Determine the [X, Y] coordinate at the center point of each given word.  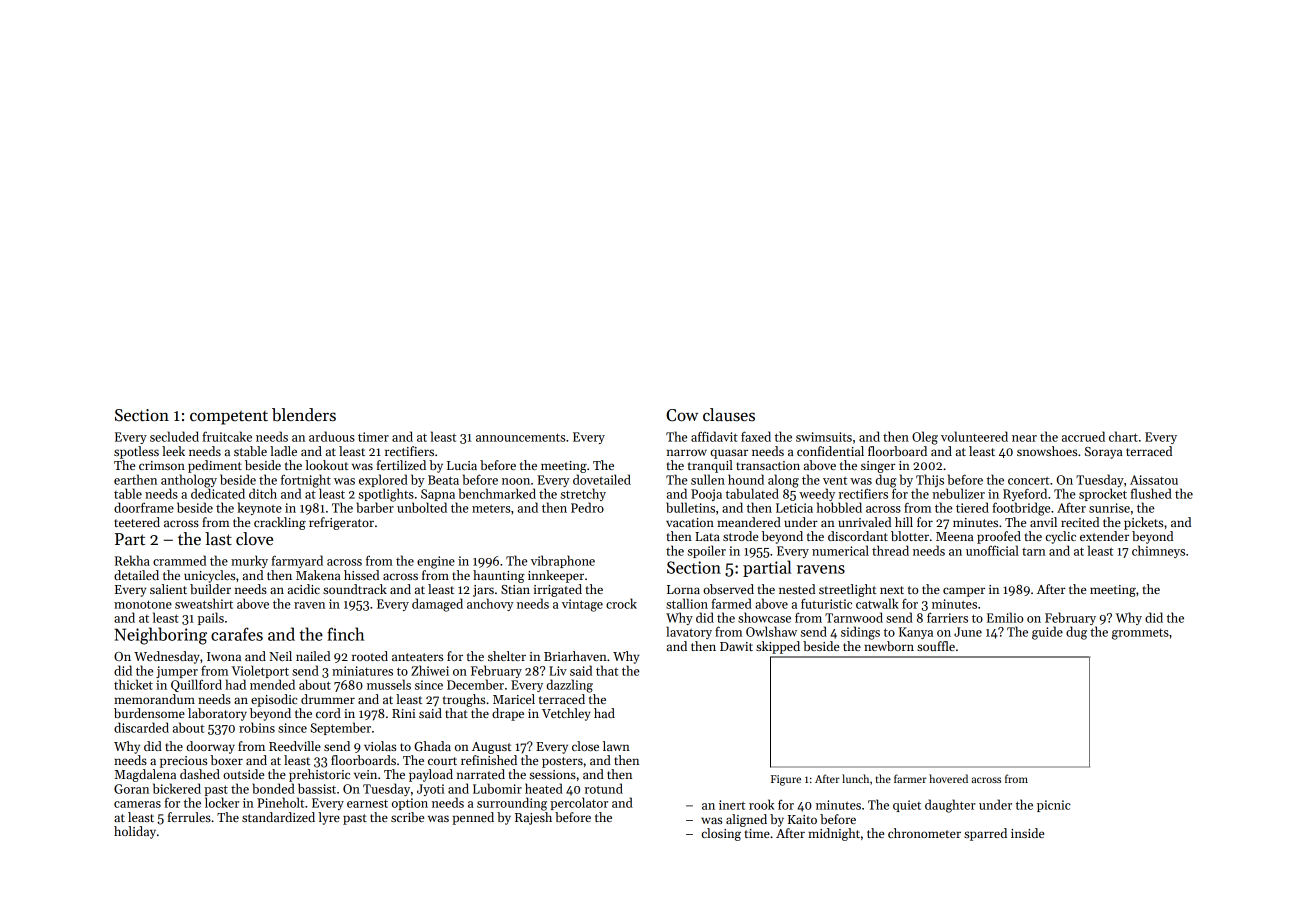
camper [964, 592]
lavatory [689, 632]
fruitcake [227, 436]
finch [345, 634]
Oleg [925, 438]
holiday [135, 832]
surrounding [512, 804]
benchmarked [497, 493]
